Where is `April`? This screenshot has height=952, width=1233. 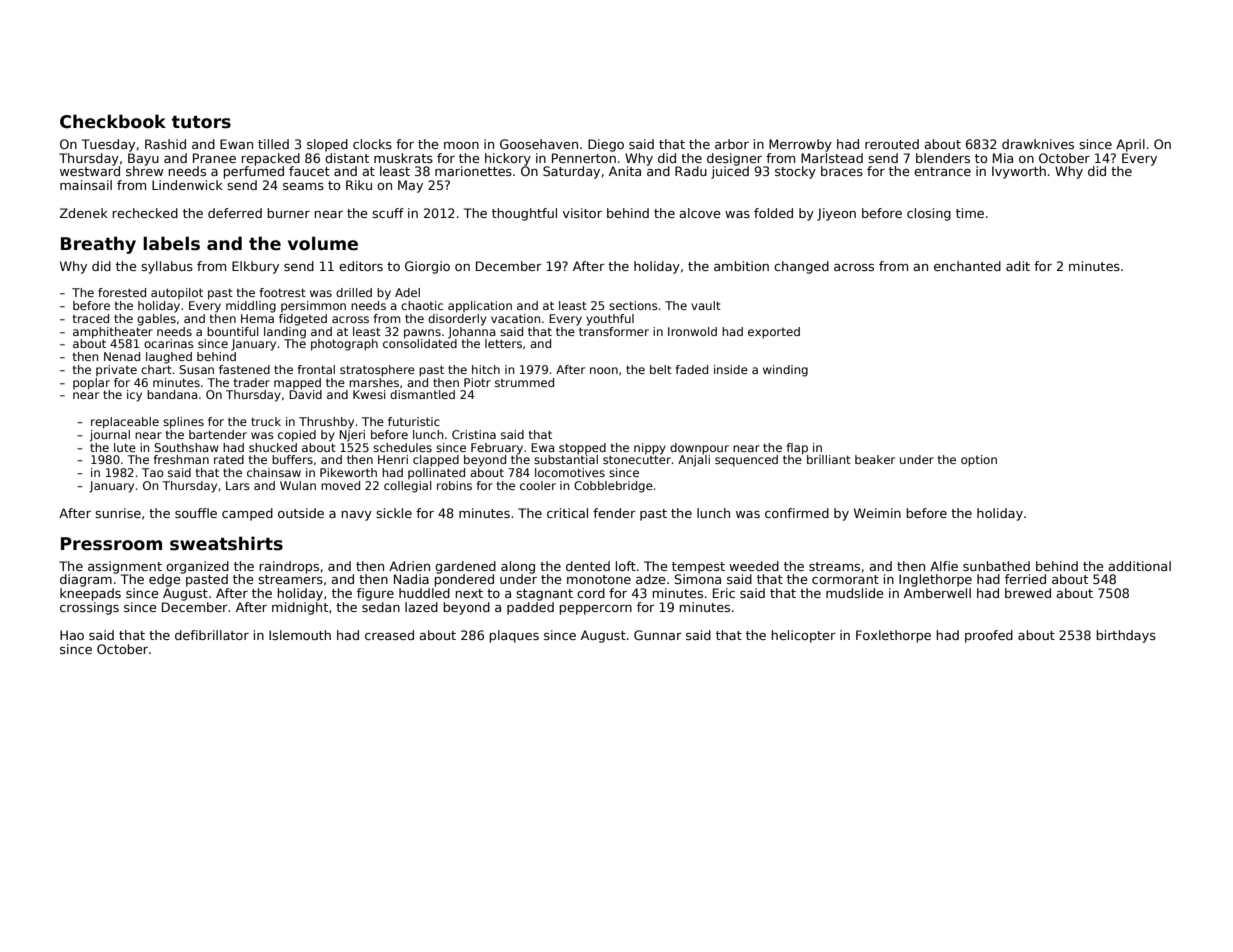 April is located at coordinates (1130, 145).
